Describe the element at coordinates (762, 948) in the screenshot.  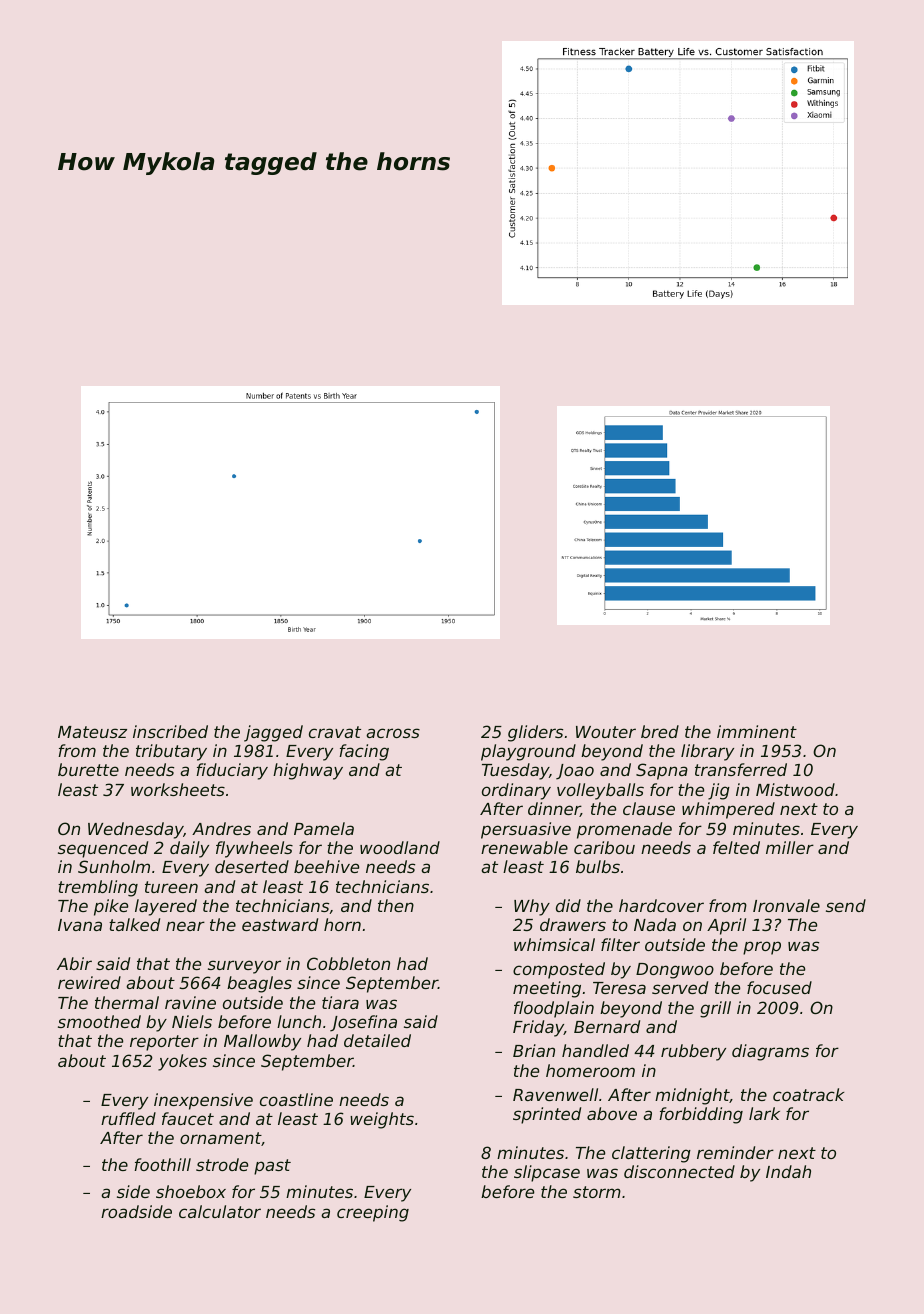
I see `prop` at that location.
